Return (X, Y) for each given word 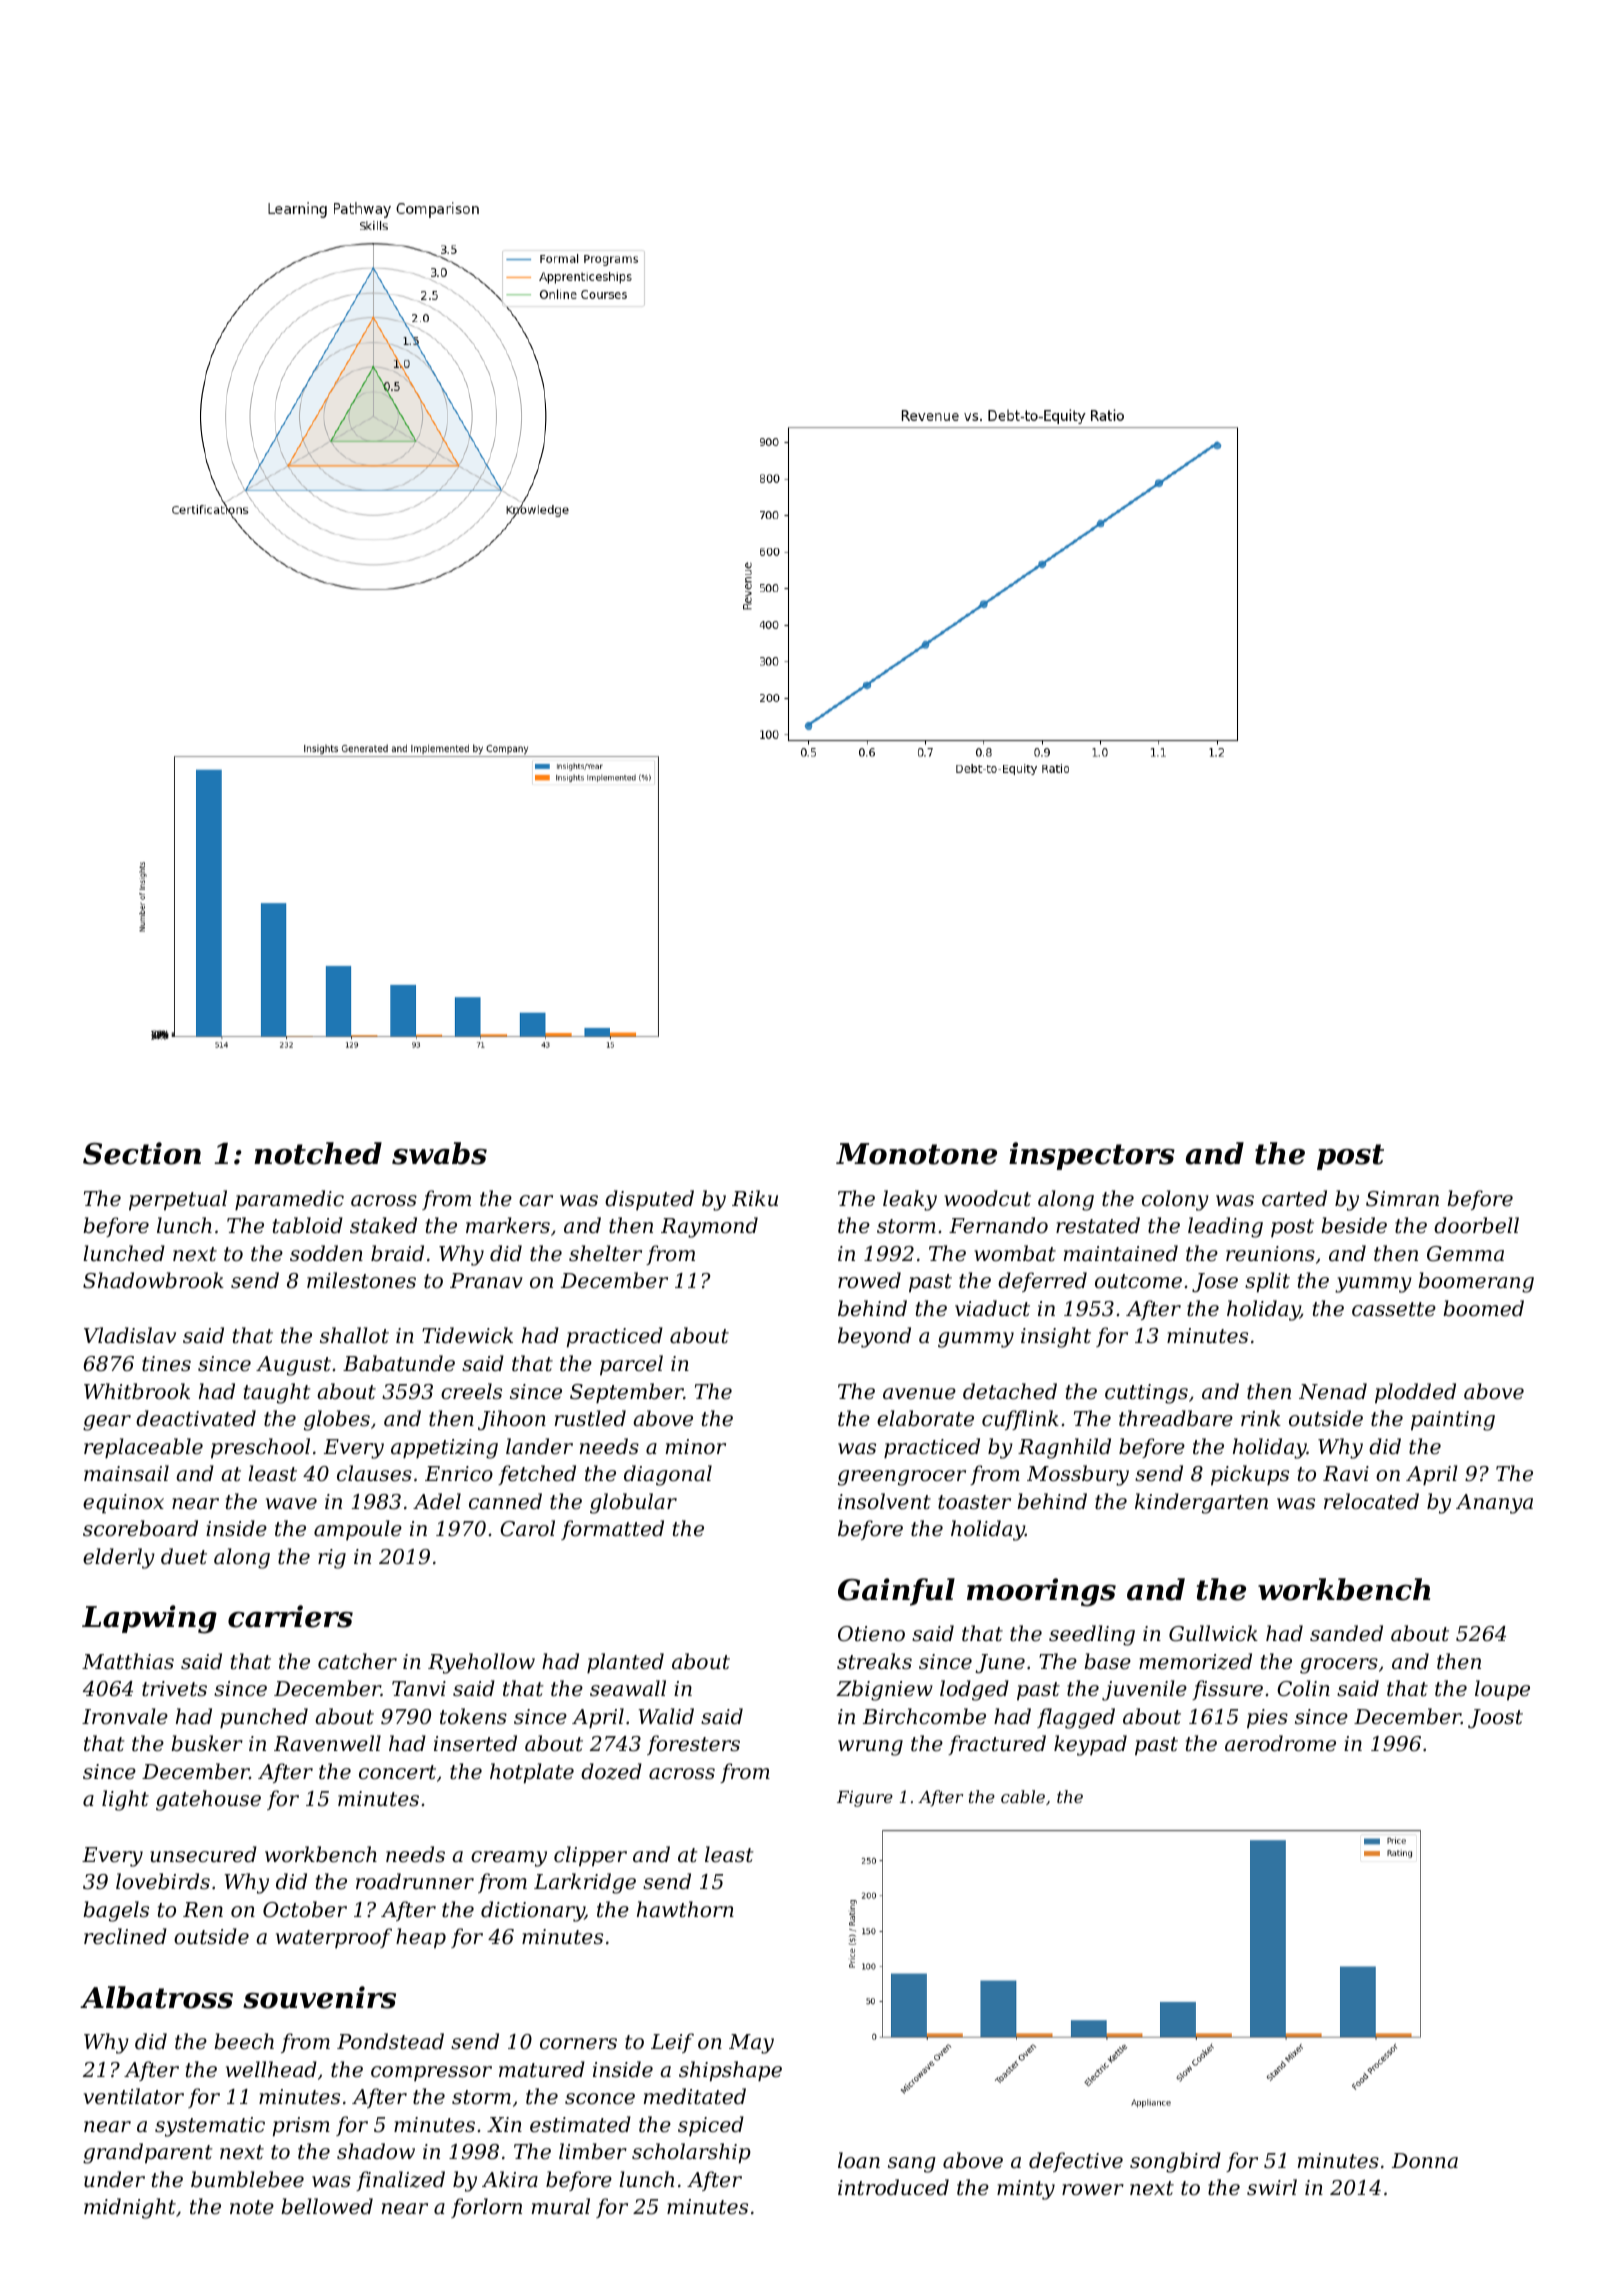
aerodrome (1280, 1743)
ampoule (358, 1530)
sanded (1346, 1633)
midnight (130, 2208)
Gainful (896, 1592)
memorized (1195, 1661)
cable (1023, 1796)
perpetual (178, 1200)
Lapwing (149, 1619)
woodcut (987, 1198)
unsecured (203, 1854)
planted (625, 1663)
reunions (1270, 1254)
